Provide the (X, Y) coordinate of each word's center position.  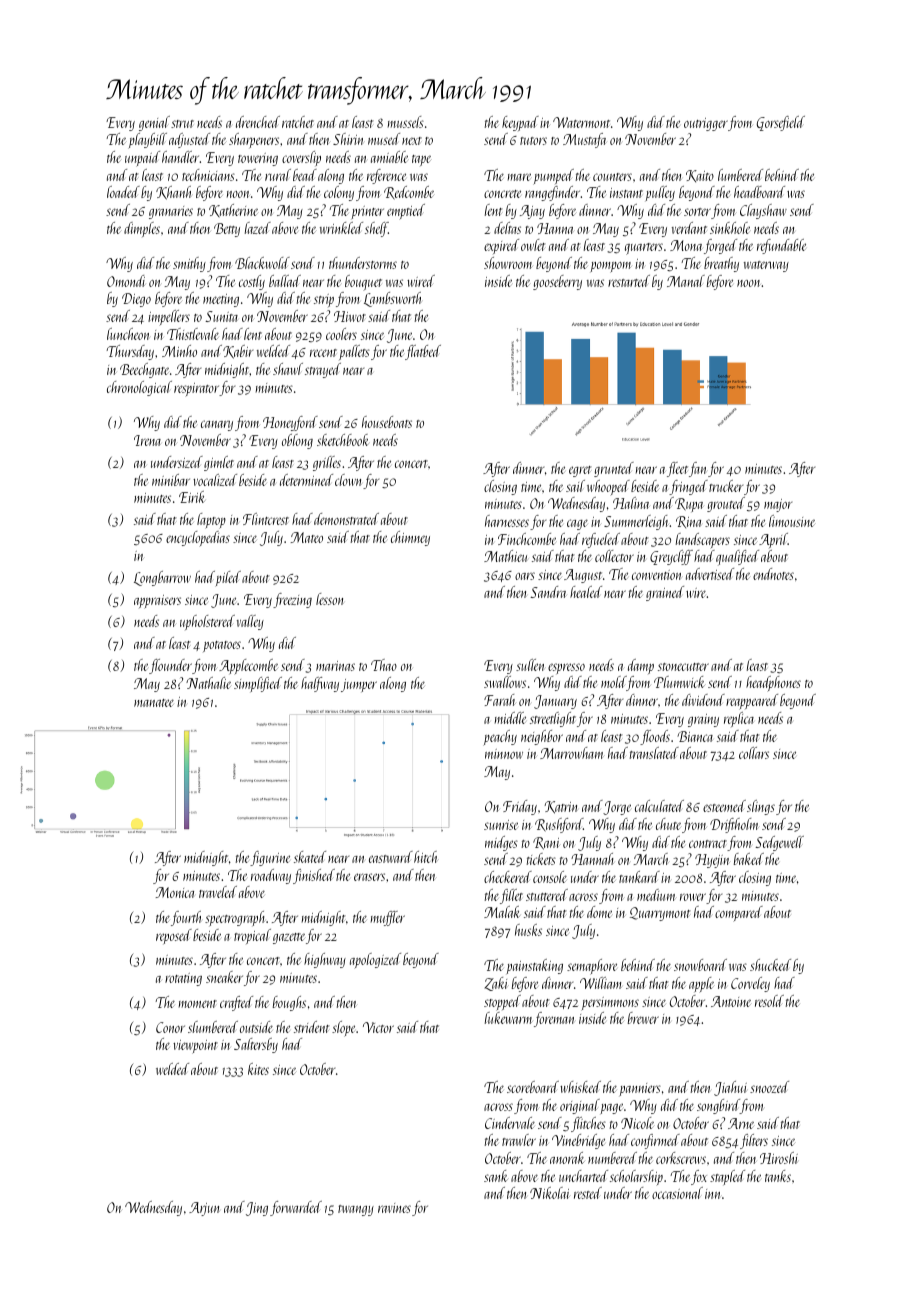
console (550, 877)
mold (614, 683)
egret (580, 471)
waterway (766, 266)
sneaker (224, 977)
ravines (394, 1208)
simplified (258, 684)
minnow (504, 754)
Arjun (204, 1209)
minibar (171, 480)
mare (519, 177)
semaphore (592, 967)
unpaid (142, 159)
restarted (629, 281)
